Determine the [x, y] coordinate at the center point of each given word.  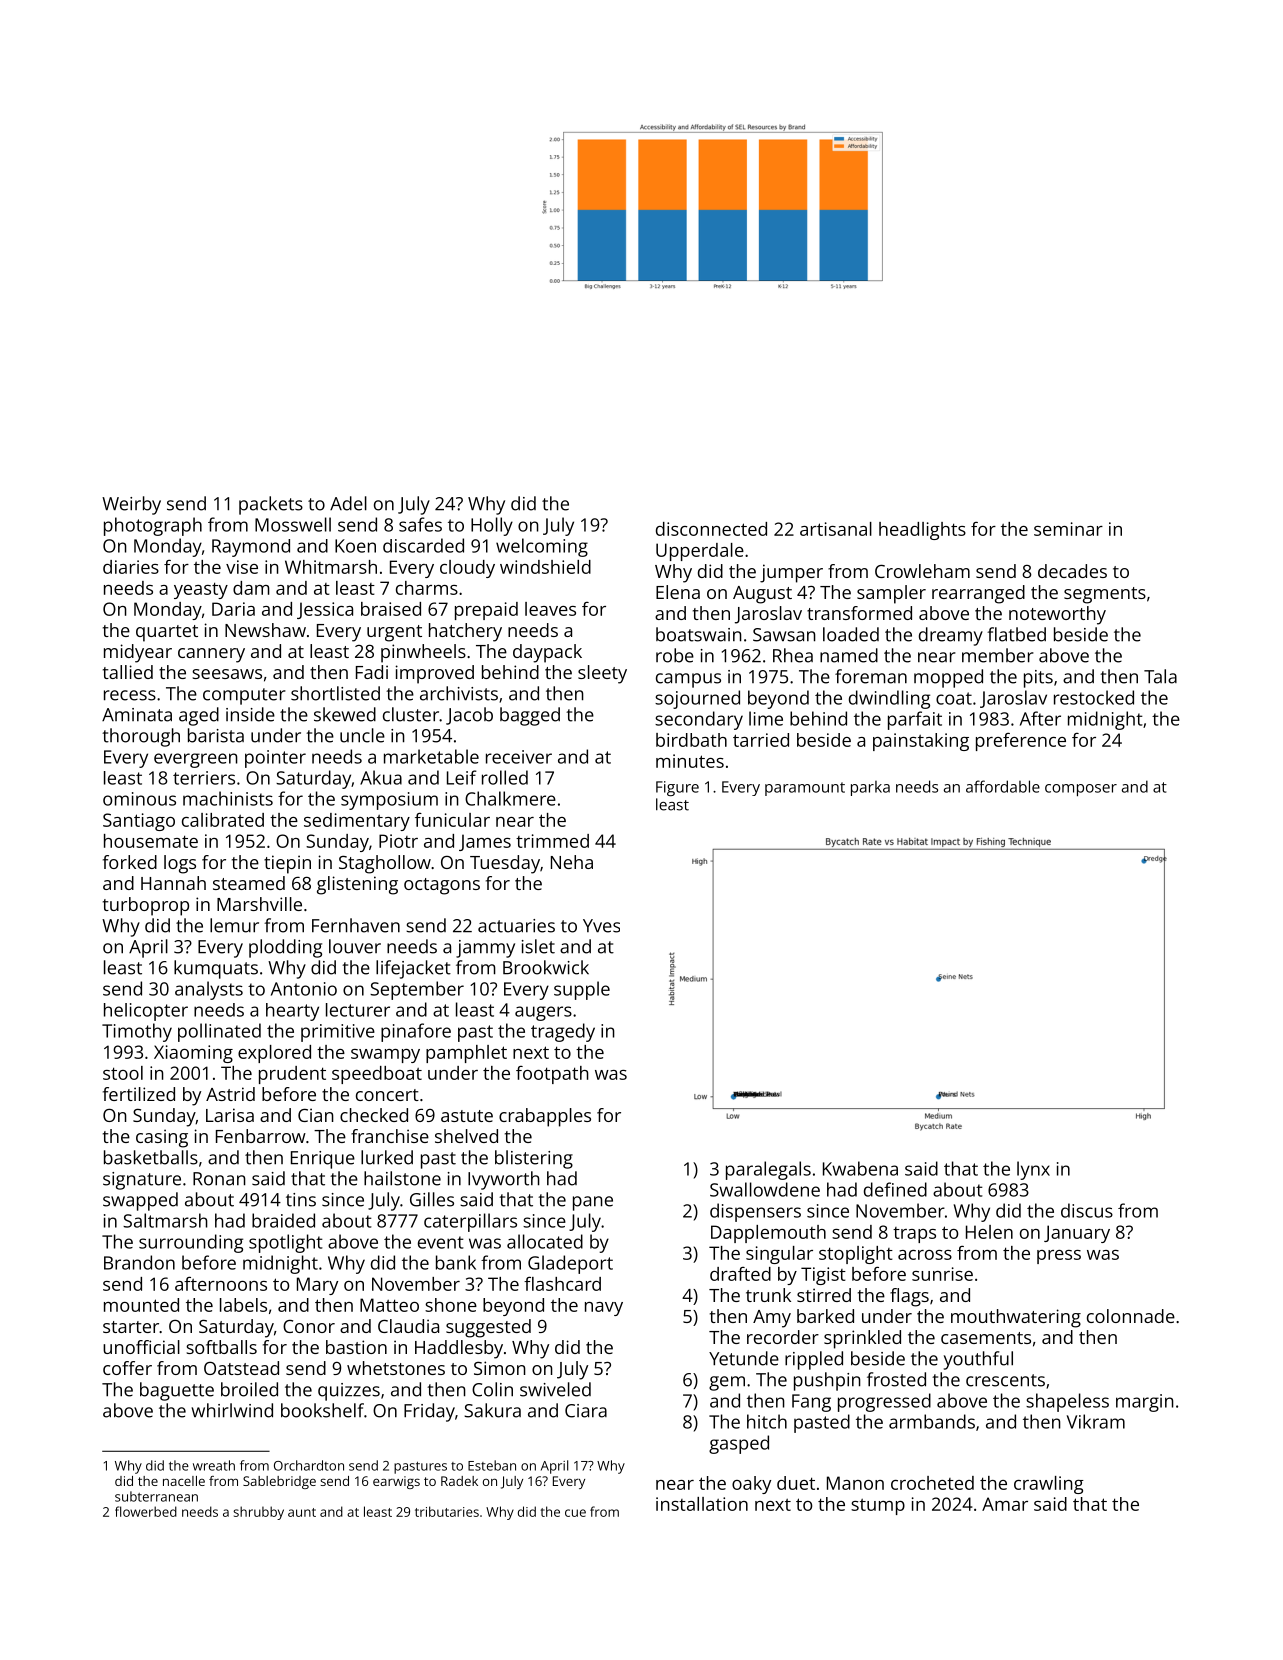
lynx [1033, 1170]
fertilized [139, 1094]
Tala [1160, 676]
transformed [859, 613]
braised [391, 609]
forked [130, 862]
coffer [127, 1368]
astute [467, 1116]
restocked [1094, 697]
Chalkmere [510, 798]
